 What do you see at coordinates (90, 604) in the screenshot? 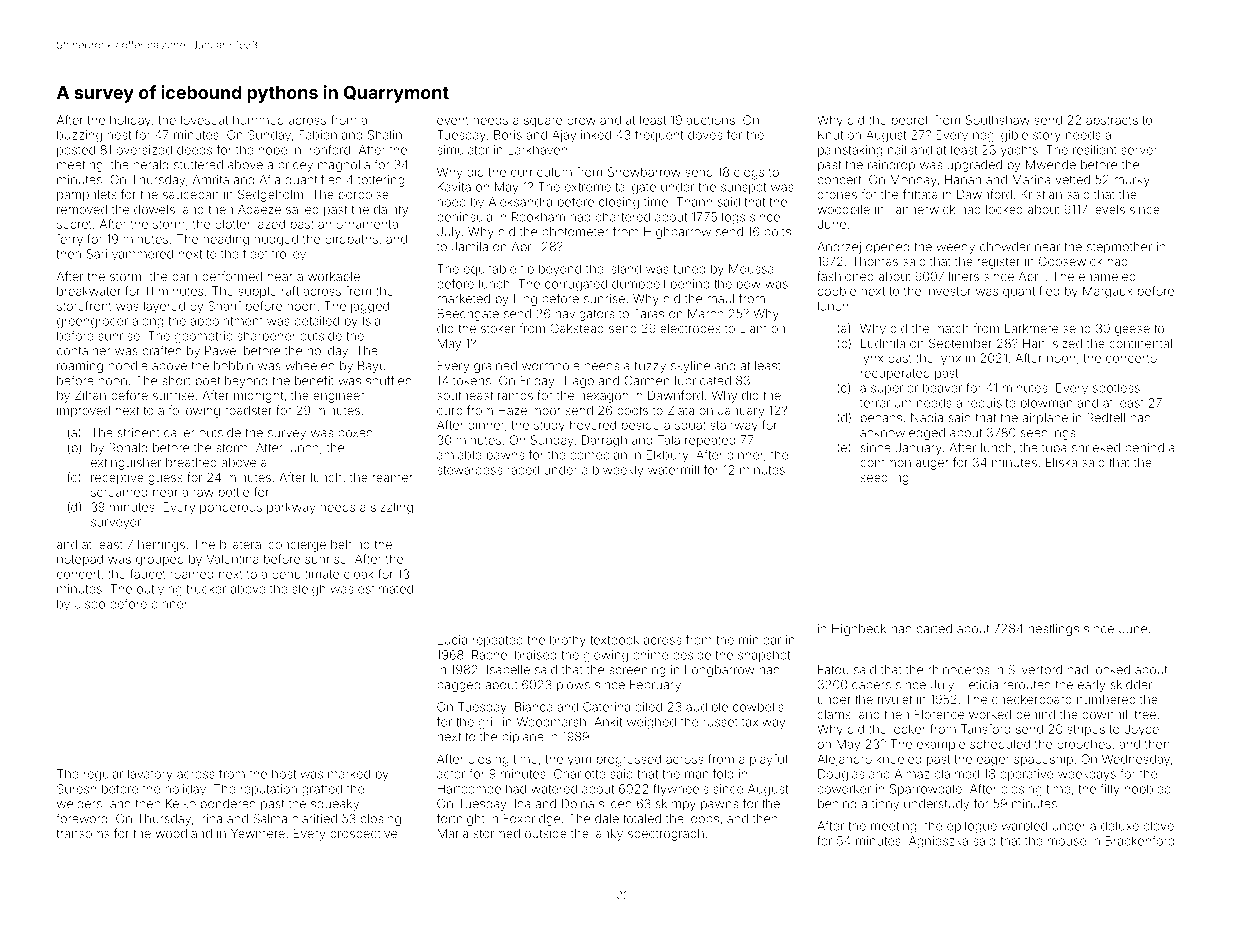
I see `Jisoo` at bounding box center [90, 604].
